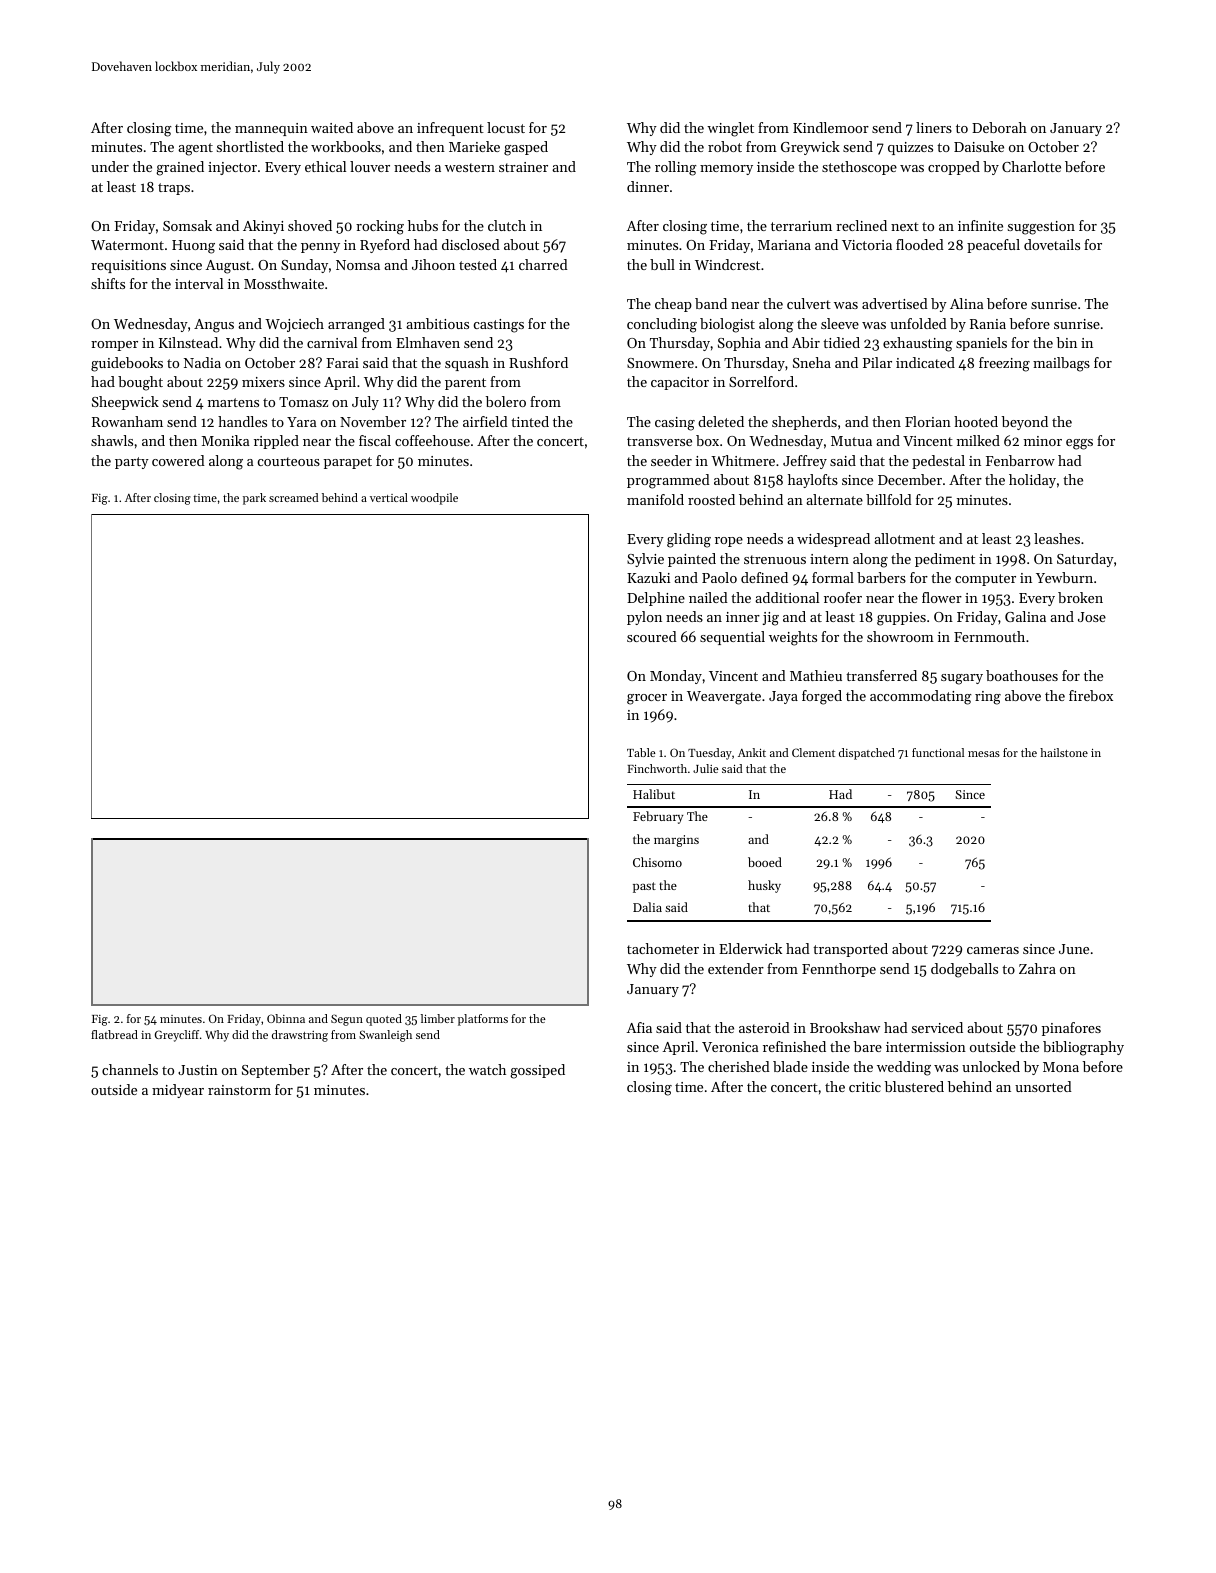 The width and height of the screenshot is (1216, 1573). Describe the element at coordinates (984, 754) in the screenshot. I see `mesas` at that location.
